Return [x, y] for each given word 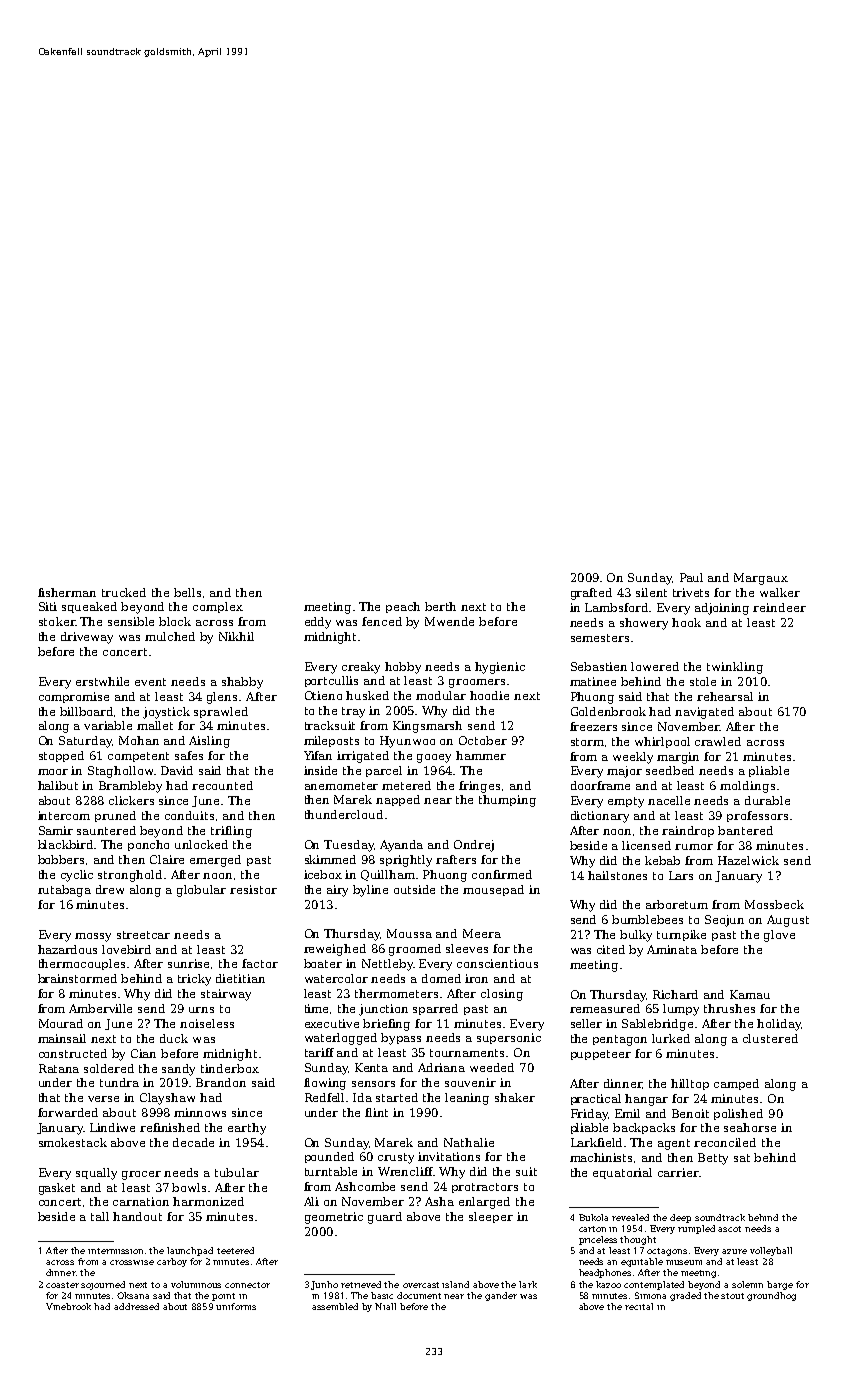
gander [501, 1296]
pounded [329, 1157]
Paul [691, 577]
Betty [713, 1159]
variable [108, 725]
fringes [479, 787]
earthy [247, 1129]
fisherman [67, 592]
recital [639, 1306]
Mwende [449, 621]
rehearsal [725, 696]
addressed [136, 1306]
